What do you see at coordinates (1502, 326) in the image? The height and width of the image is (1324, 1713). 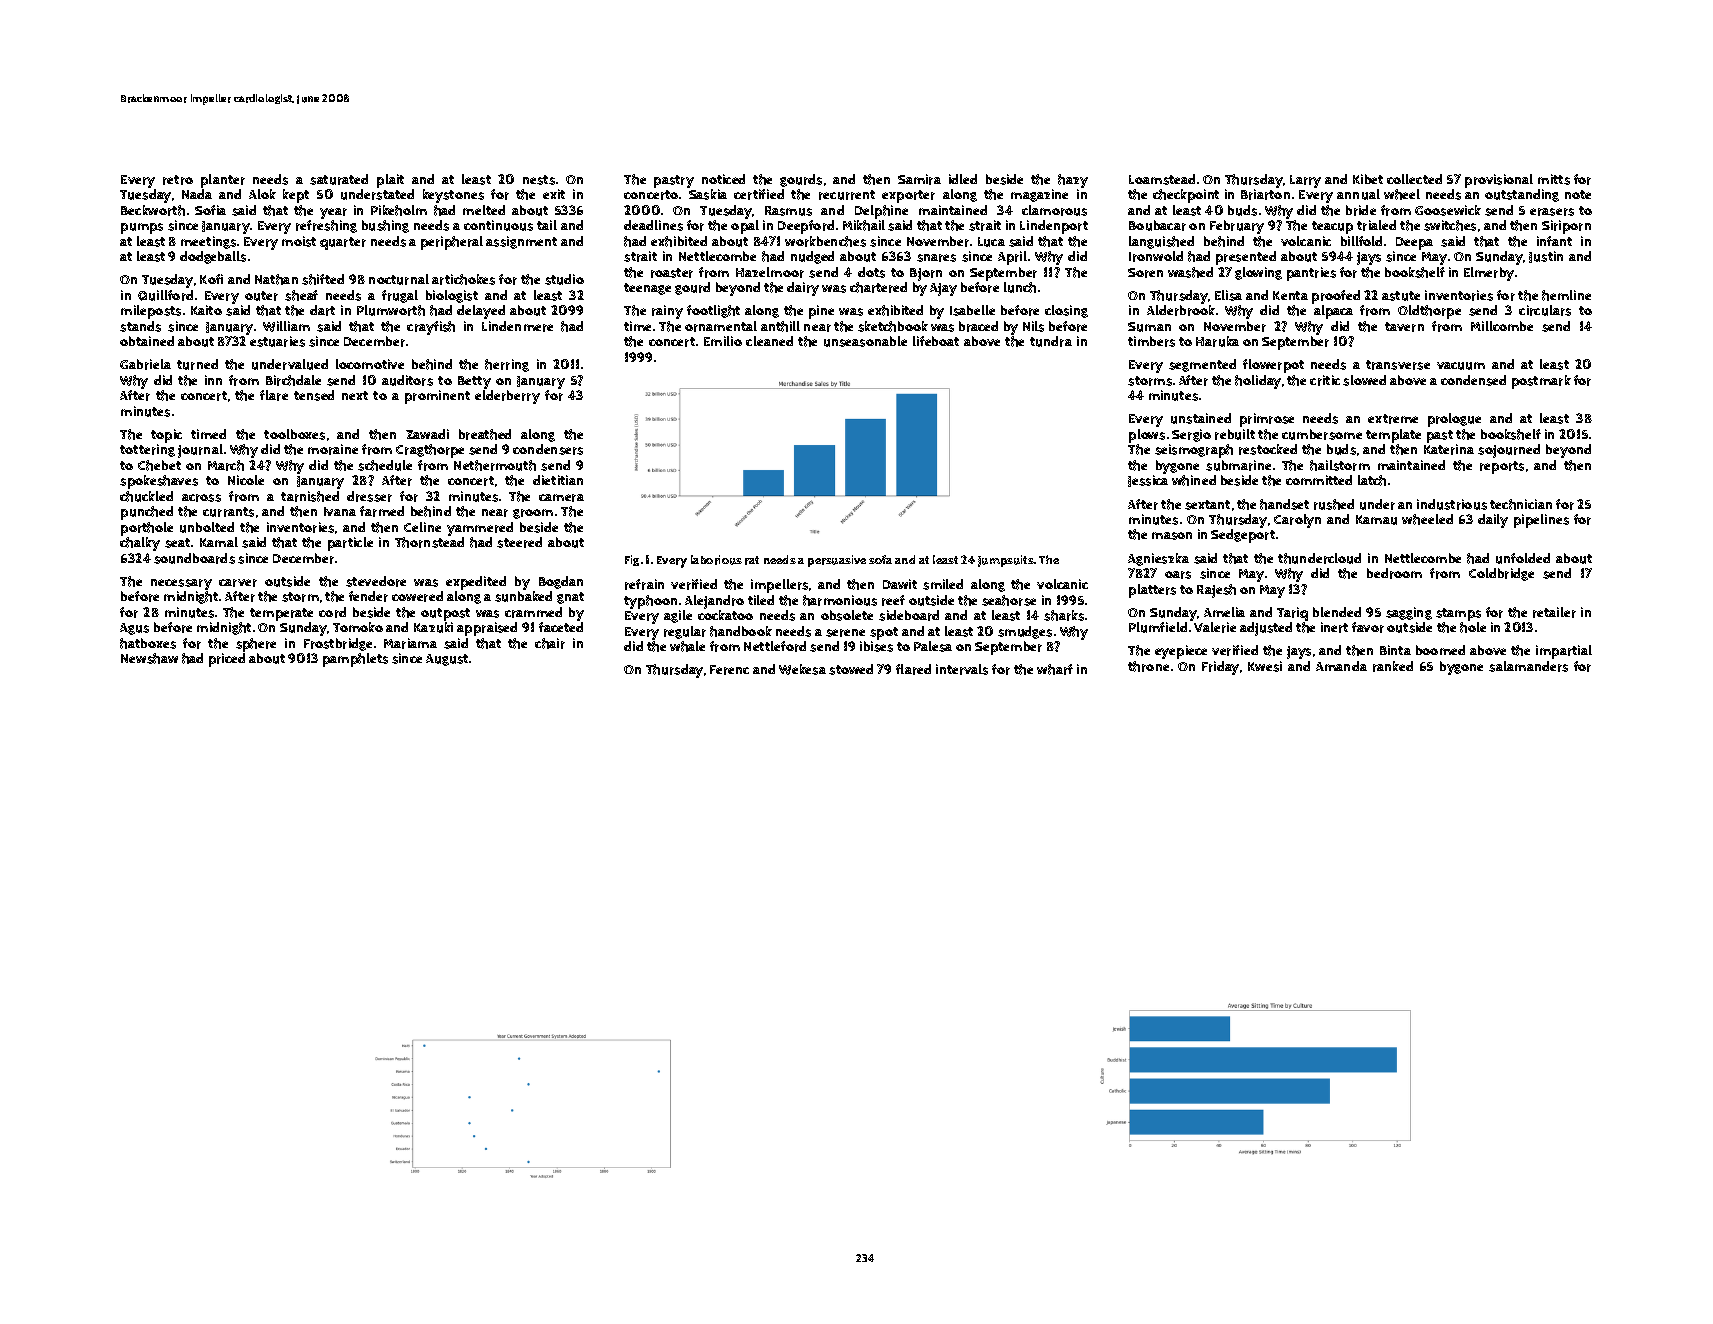 I see `Millcombe` at bounding box center [1502, 326].
